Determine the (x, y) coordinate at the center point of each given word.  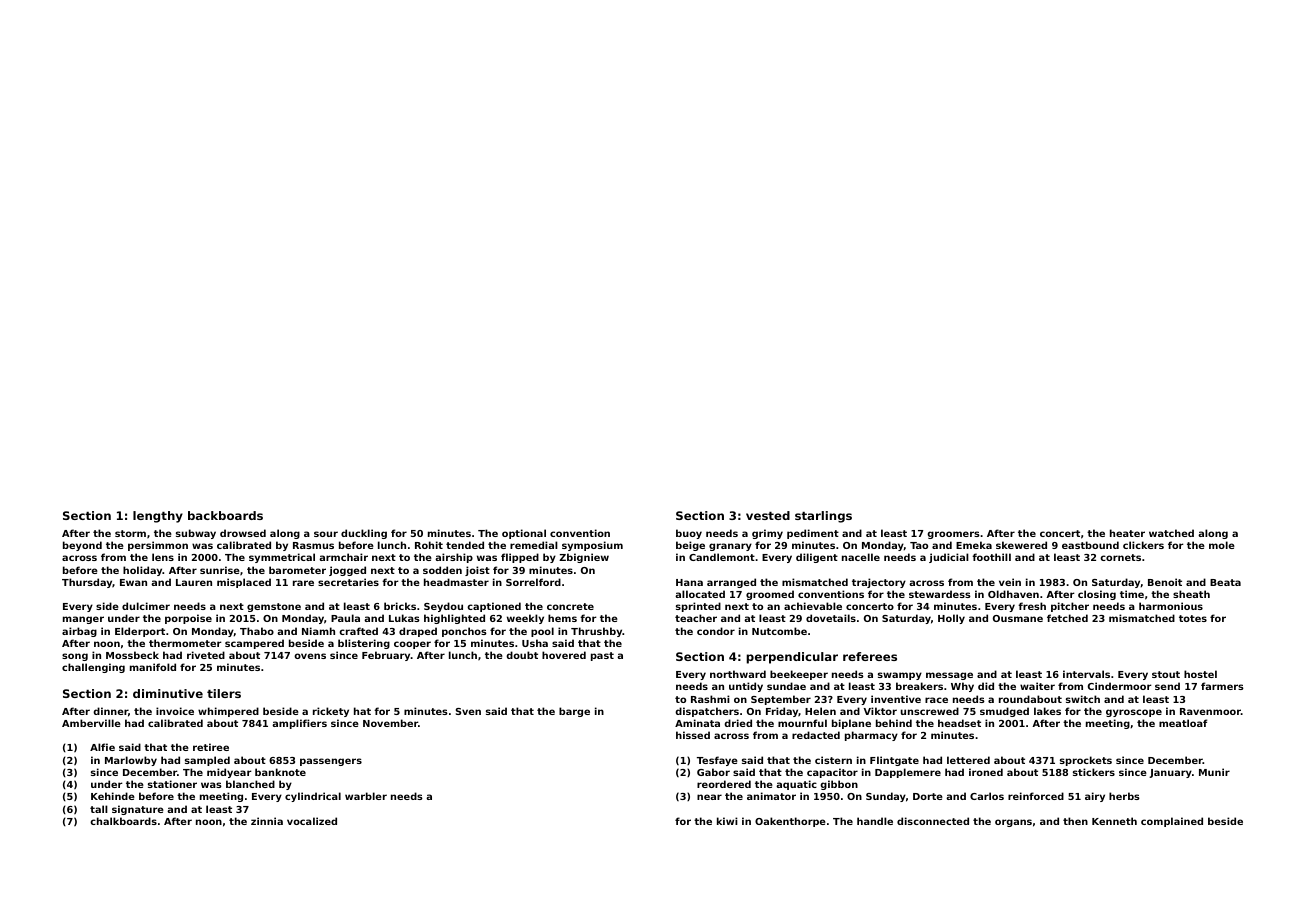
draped (418, 632)
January (1170, 773)
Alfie (102, 747)
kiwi (727, 821)
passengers (331, 762)
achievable (813, 606)
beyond (82, 546)
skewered (1021, 545)
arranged (731, 583)
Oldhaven (1013, 594)
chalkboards (123, 821)
